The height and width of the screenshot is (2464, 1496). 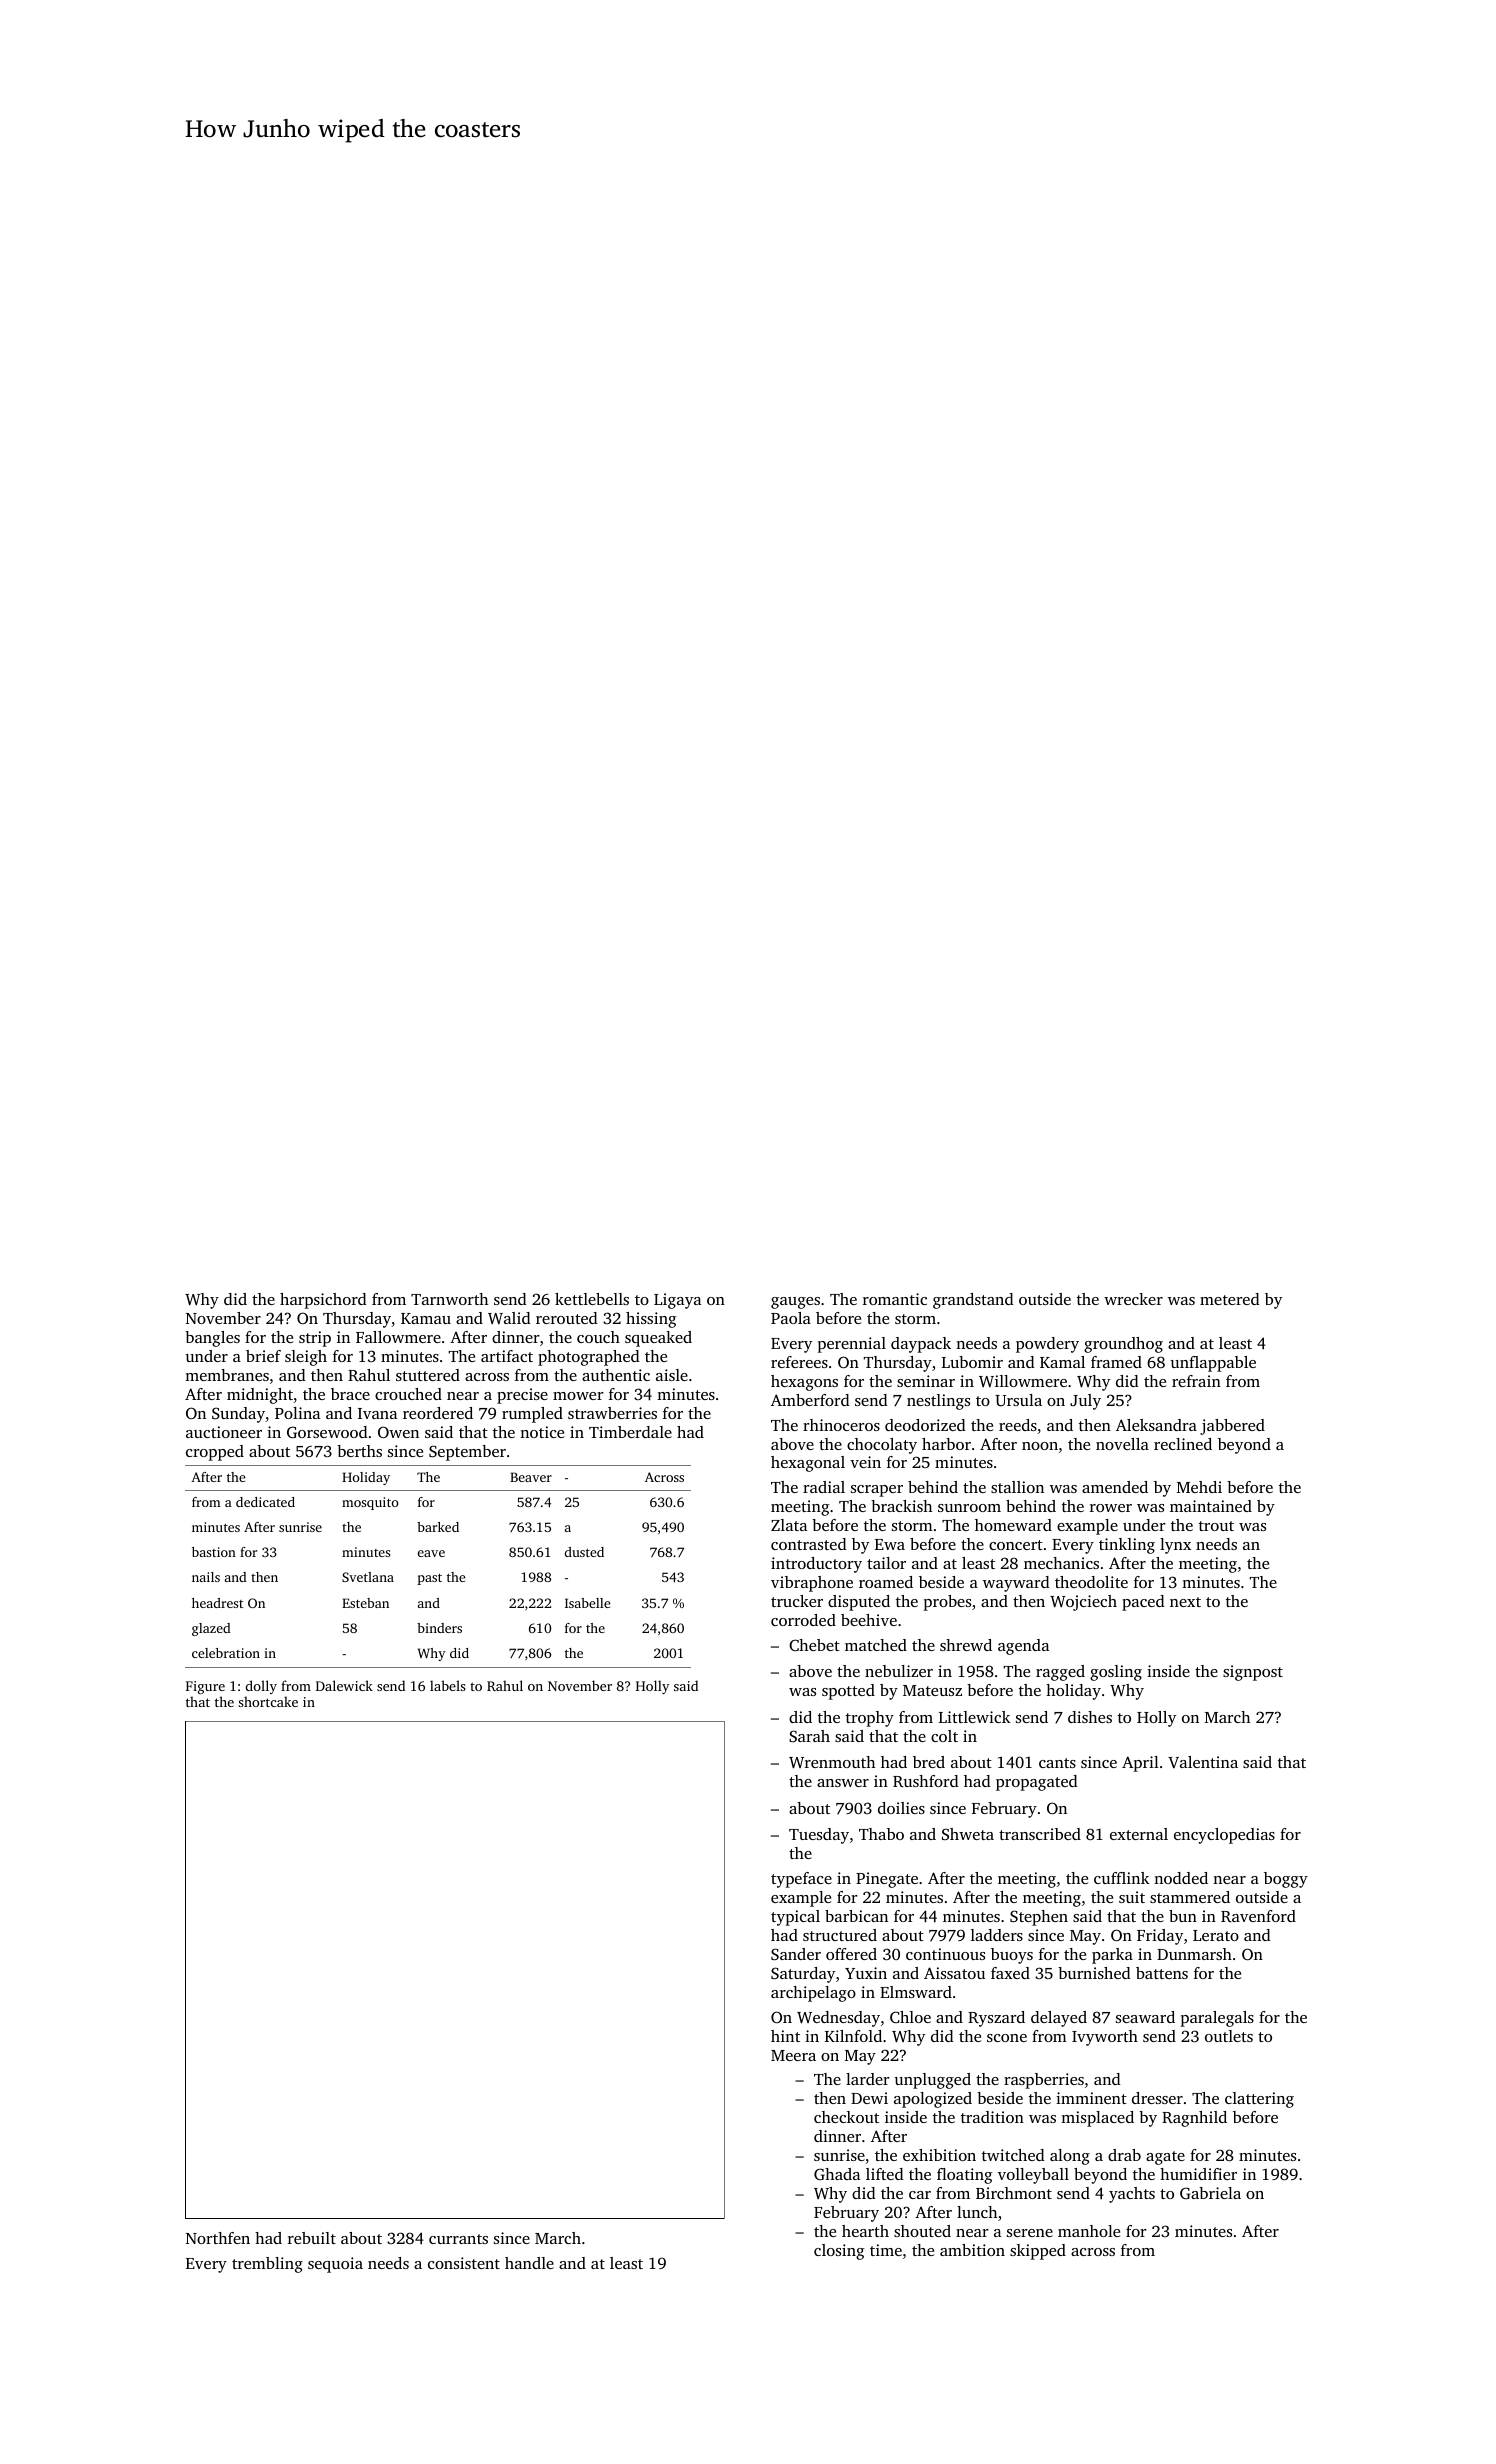 What do you see at coordinates (1230, 1299) in the screenshot?
I see `metered` at bounding box center [1230, 1299].
